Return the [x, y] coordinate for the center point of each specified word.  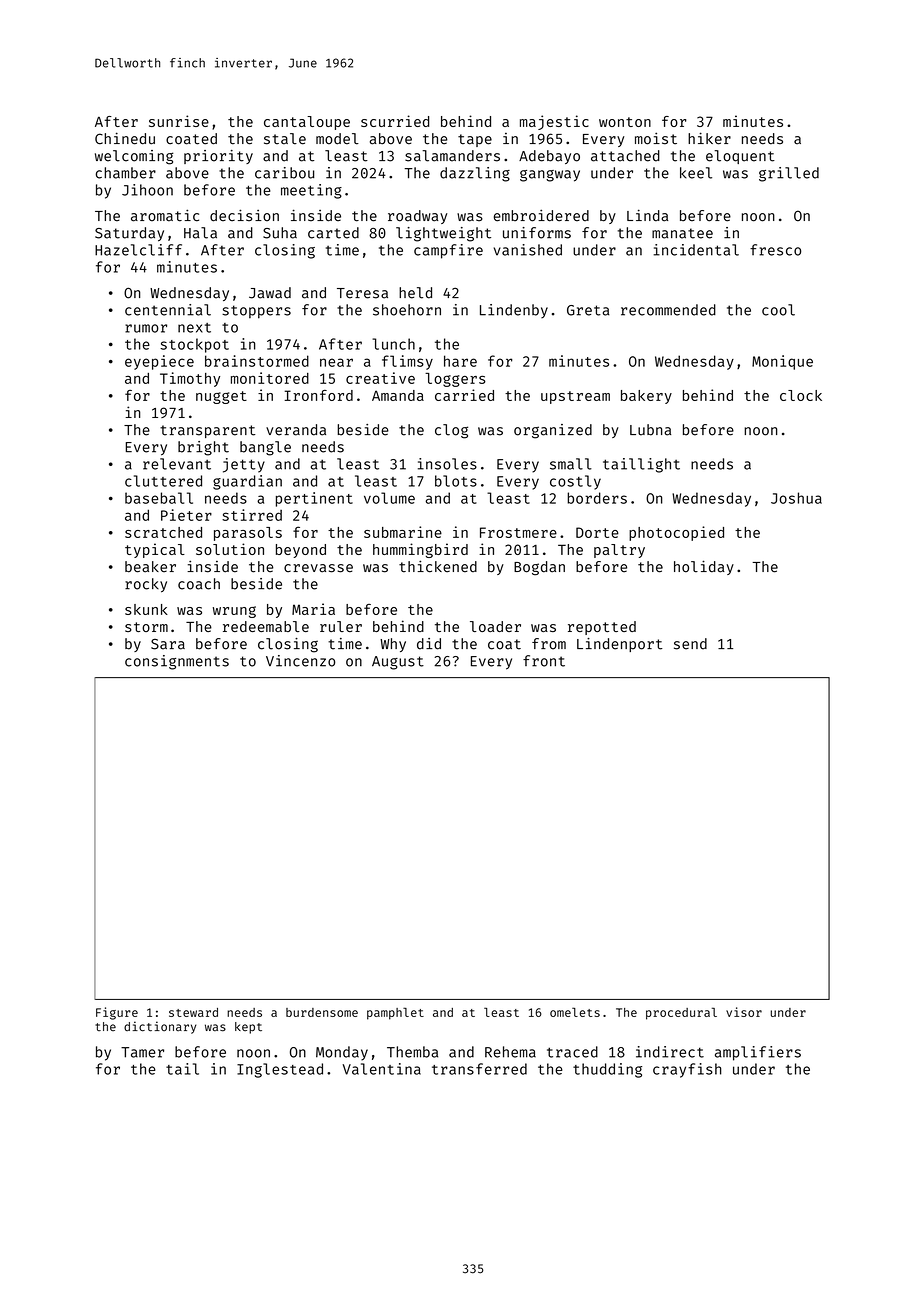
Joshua [796, 498]
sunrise [179, 121]
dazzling [475, 174]
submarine [403, 532]
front [544, 661]
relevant [177, 464]
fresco [775, 250]
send [690, 644]
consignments [177, 662]
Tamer [142, 1052]
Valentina [381, 1069]
